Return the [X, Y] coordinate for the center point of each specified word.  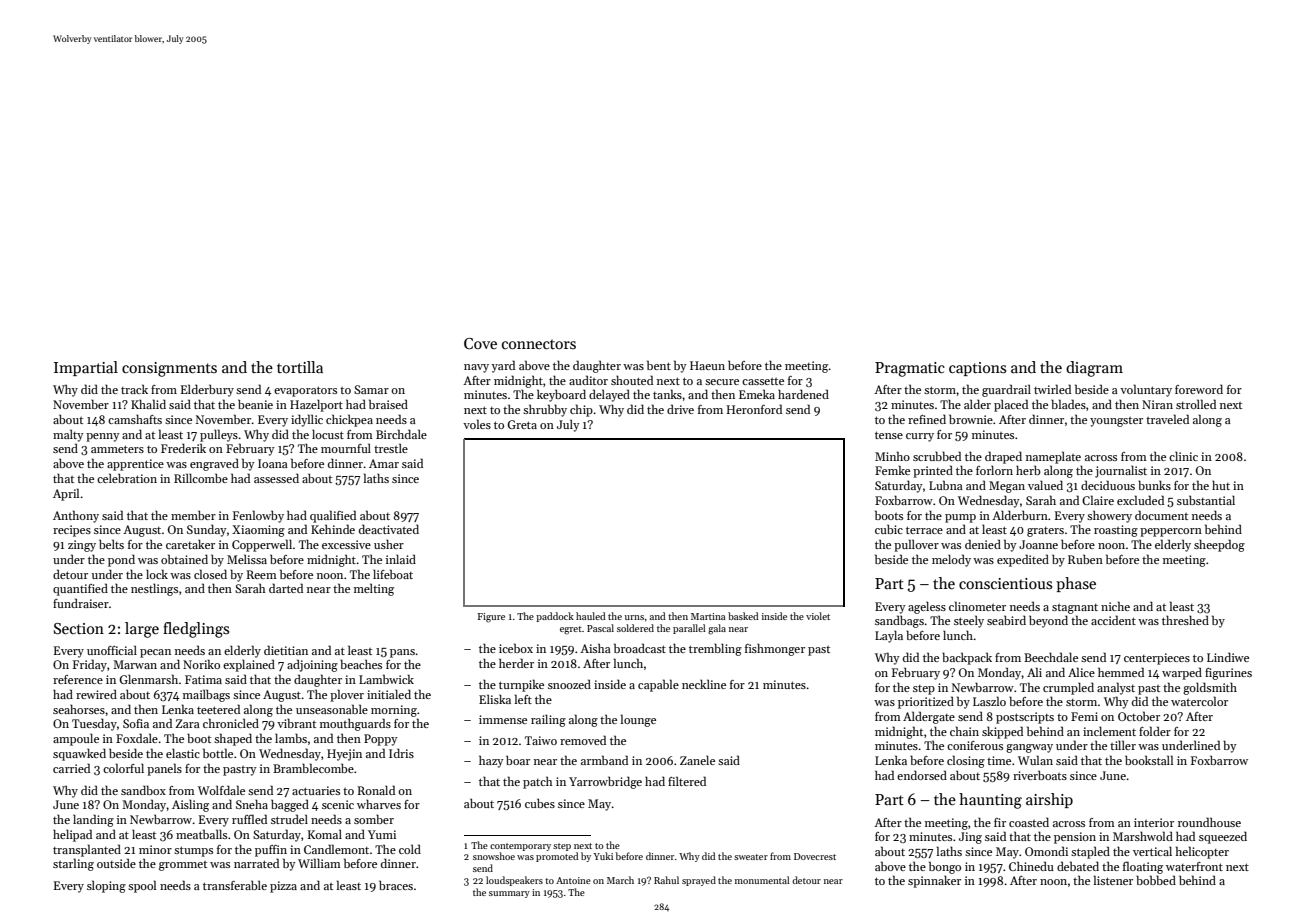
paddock [555, 617]
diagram [1094, 369]
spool [142, 886]
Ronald [376, 790]
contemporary [520, 847]
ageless [927, 607]
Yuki [603, 856]
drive [680, 409]
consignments [169, 369]
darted [286, 588]
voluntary [1146, 390]
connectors [539, 344]
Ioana [273, 463]
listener [1113, 880]
